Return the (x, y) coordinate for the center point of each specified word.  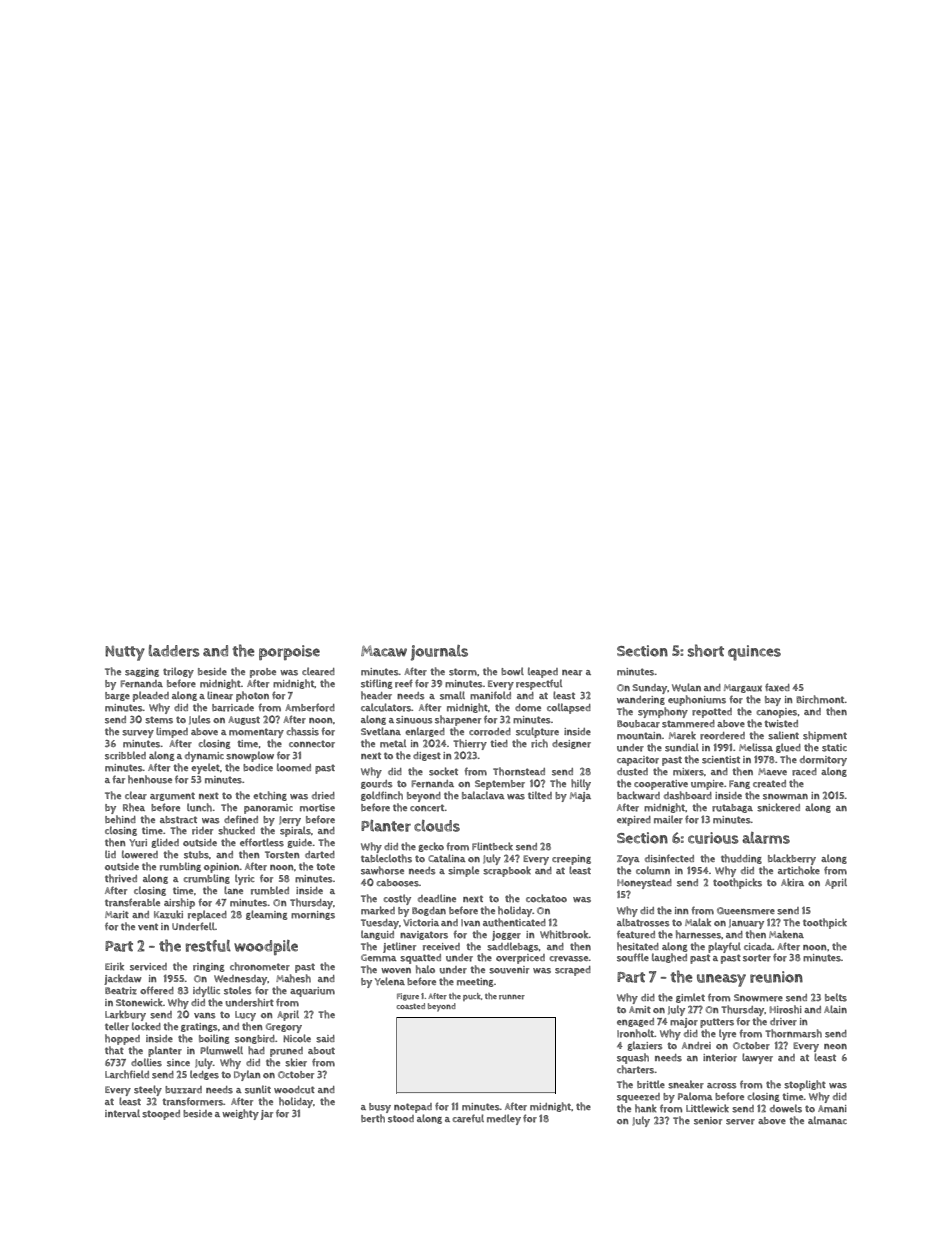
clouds (437, 826)
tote (325, 866)
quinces (754, 653)
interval (122, 1113)
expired (634, 821)
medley (504, 1119)
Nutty (125, 653)
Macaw (384, 651)
